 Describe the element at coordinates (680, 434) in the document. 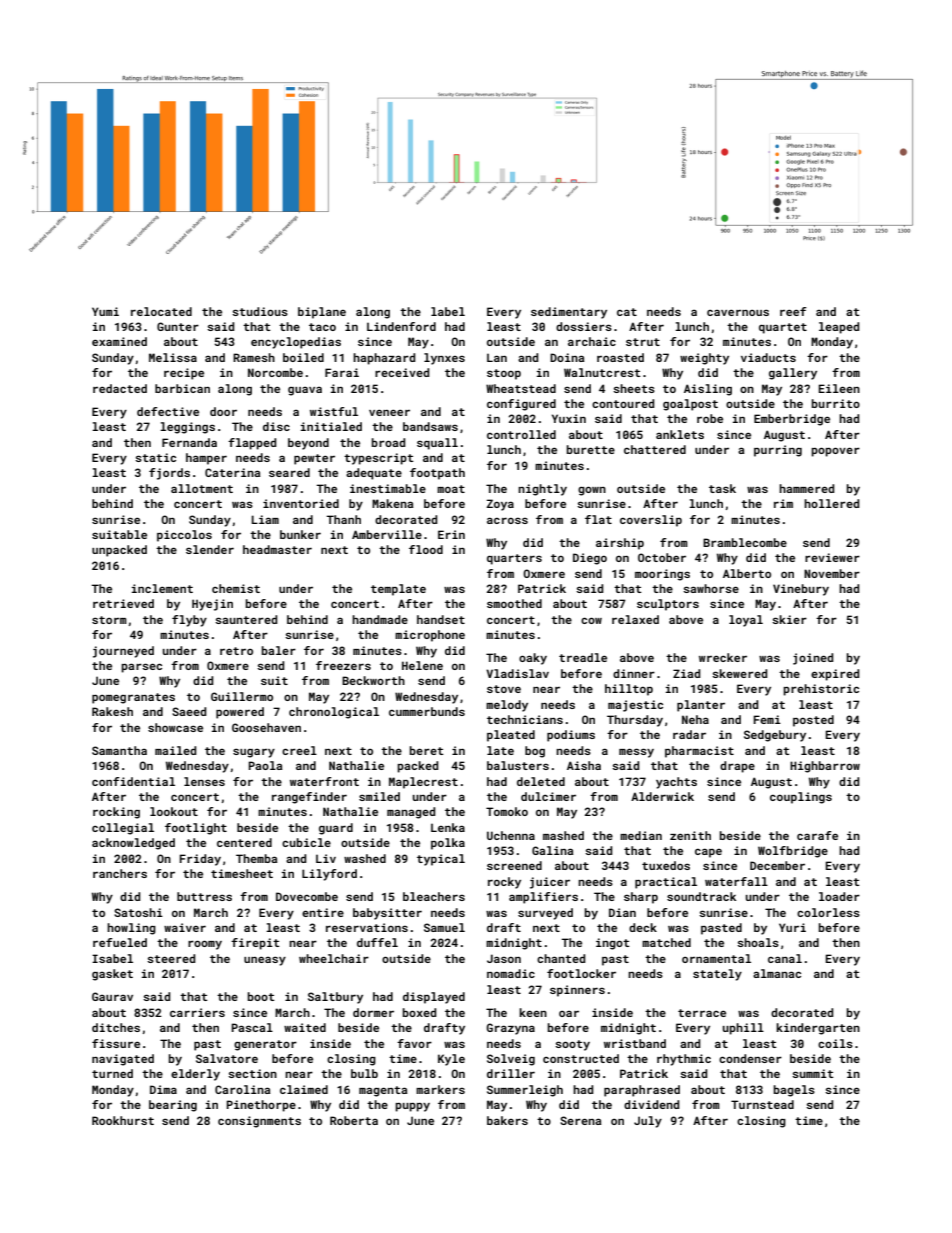

I see `anklets` at that location.
